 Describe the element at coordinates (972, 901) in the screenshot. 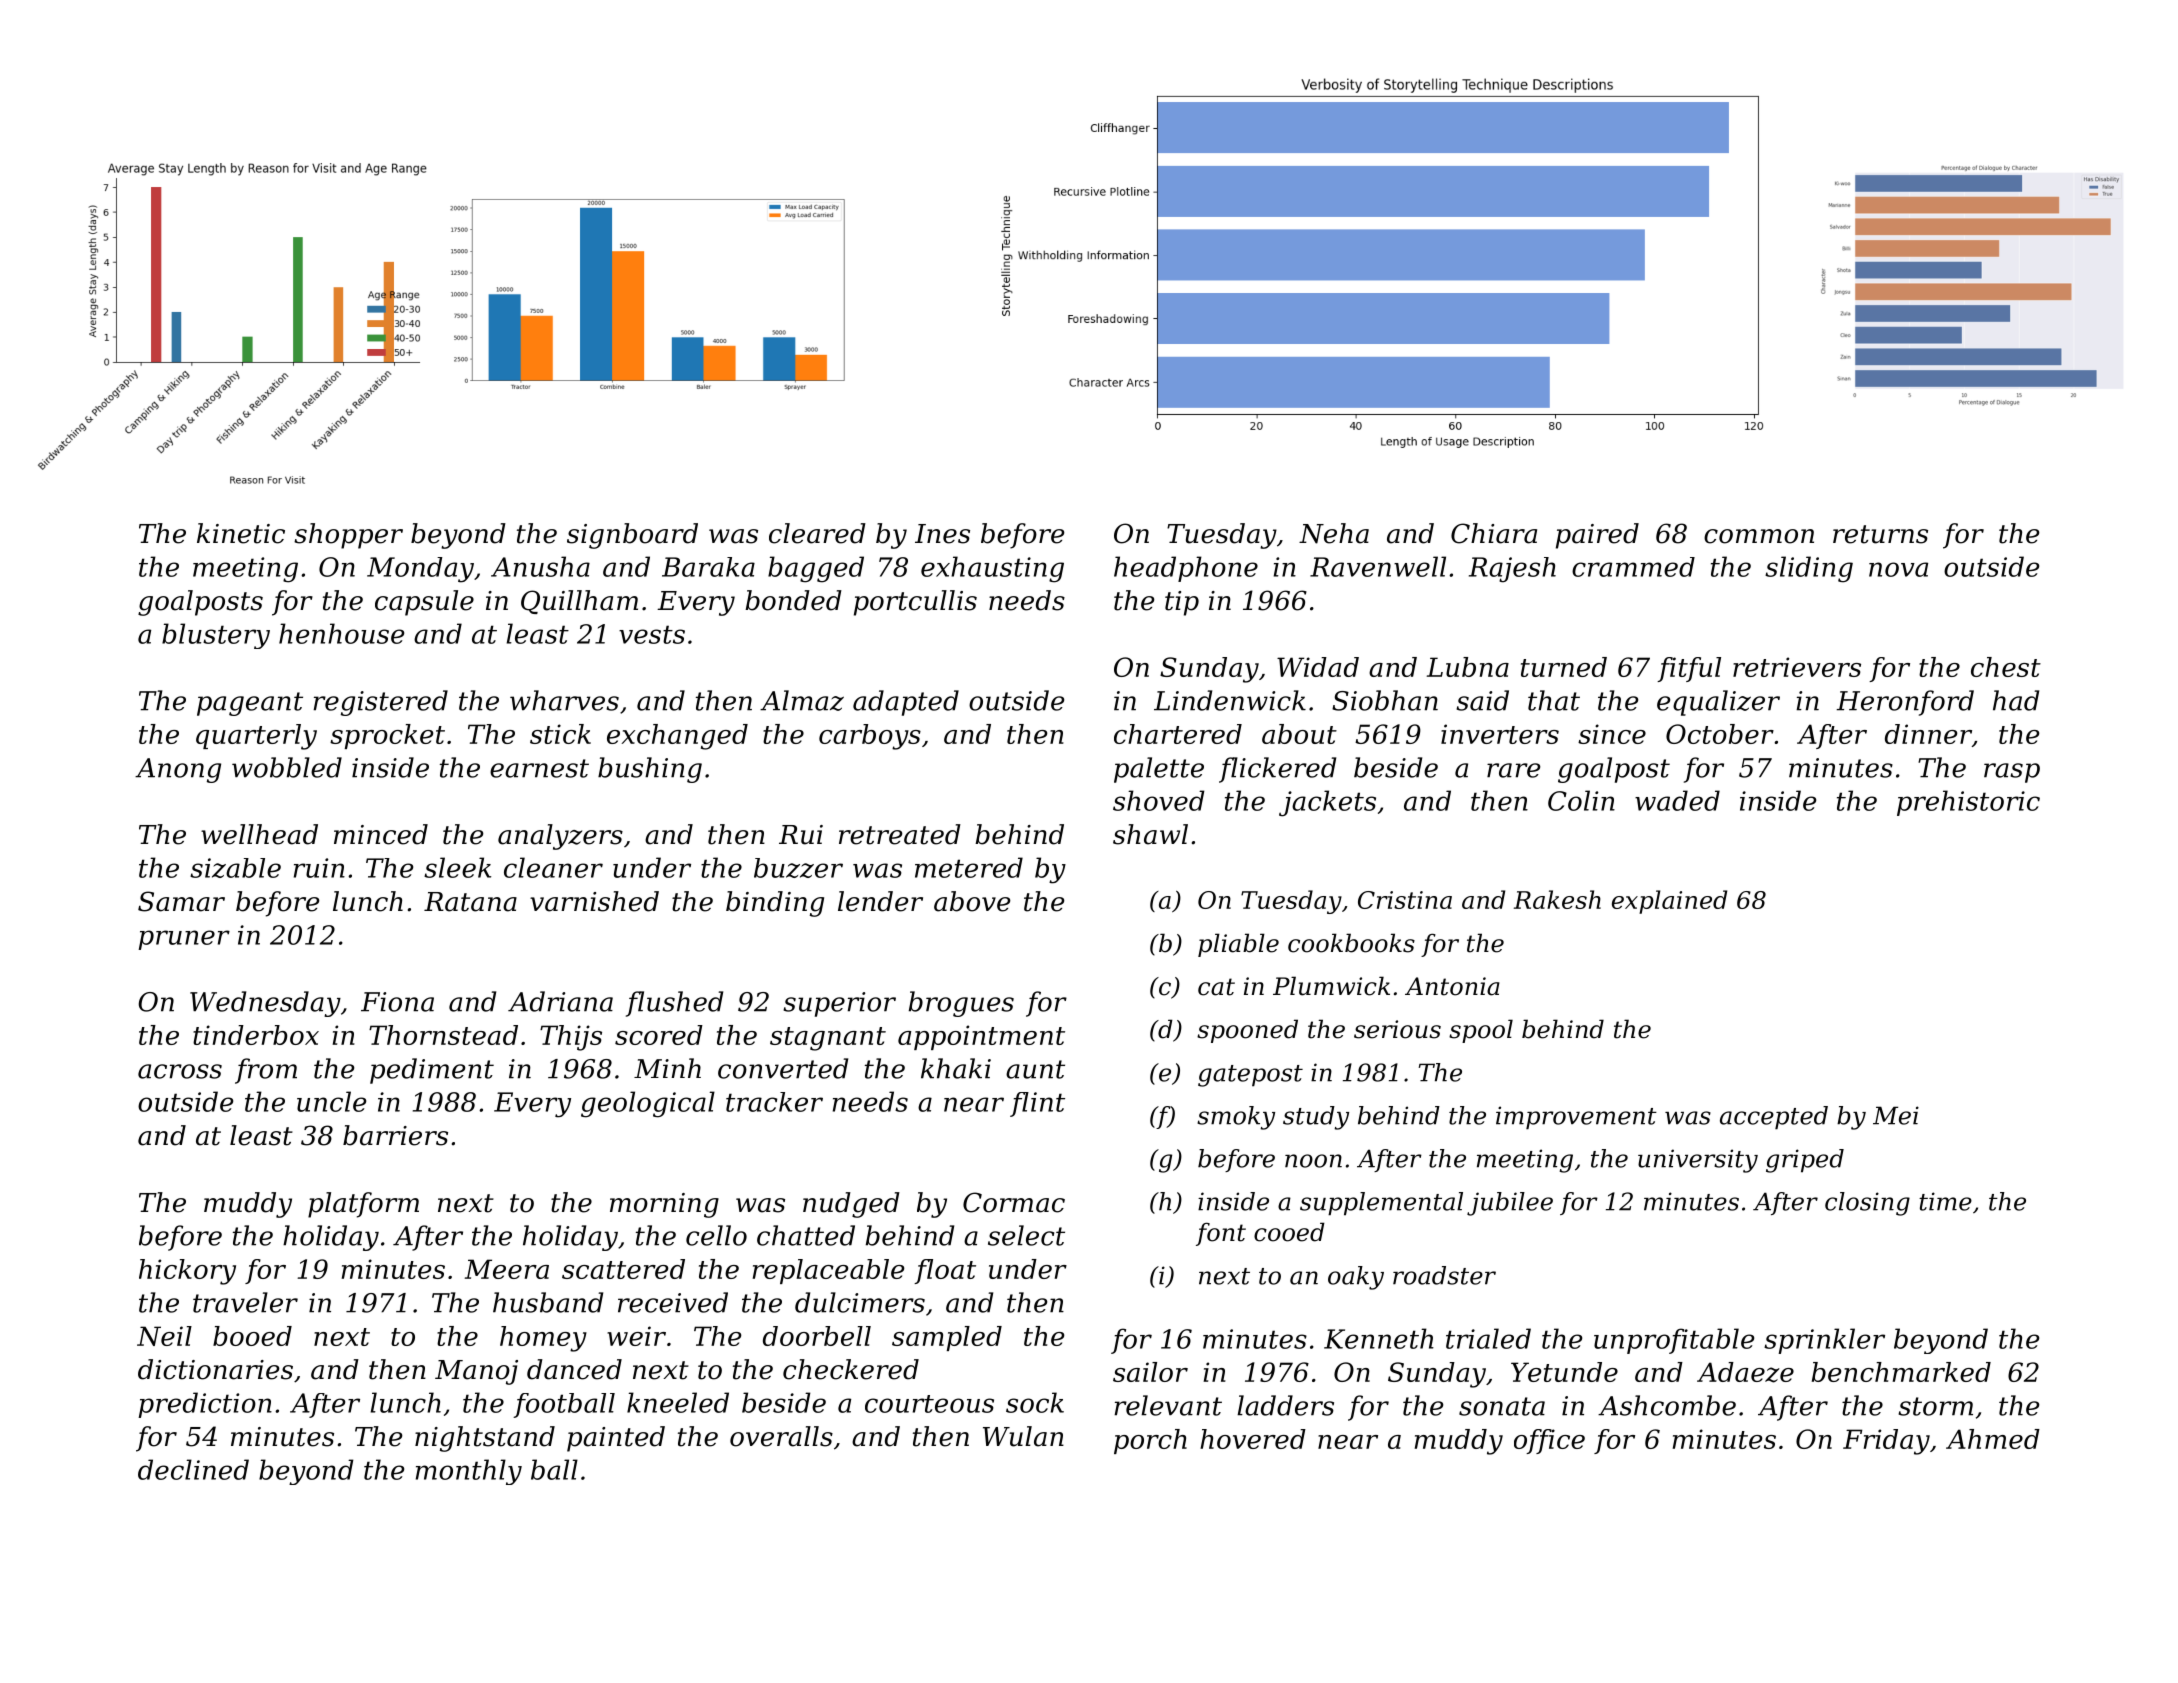

I see `above` at that location.
